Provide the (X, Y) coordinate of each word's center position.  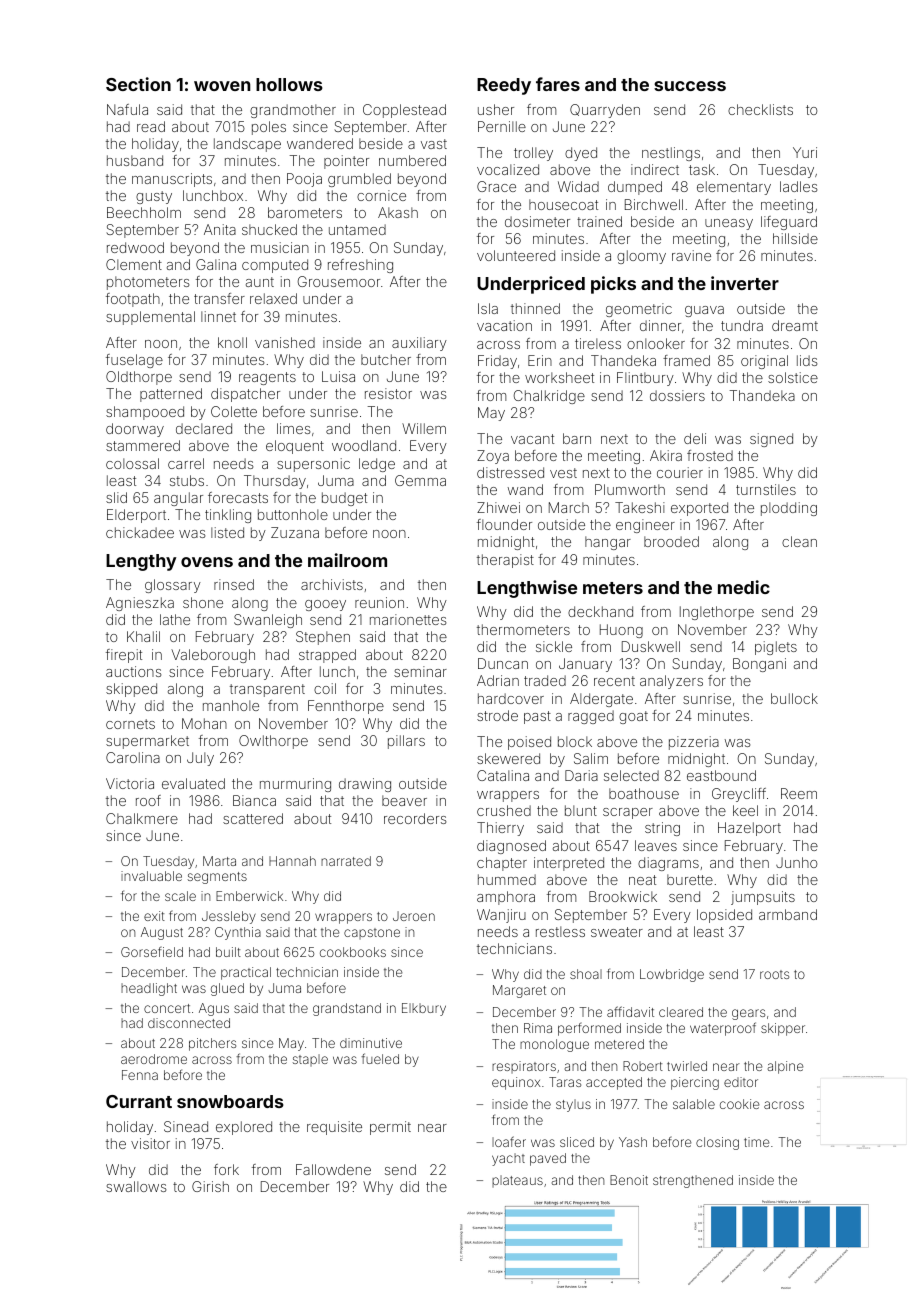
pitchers (212, 1044)
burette (690, 879)
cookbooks (353, 952)
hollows (289, 84)
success (690, 86)
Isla (488, 308)
